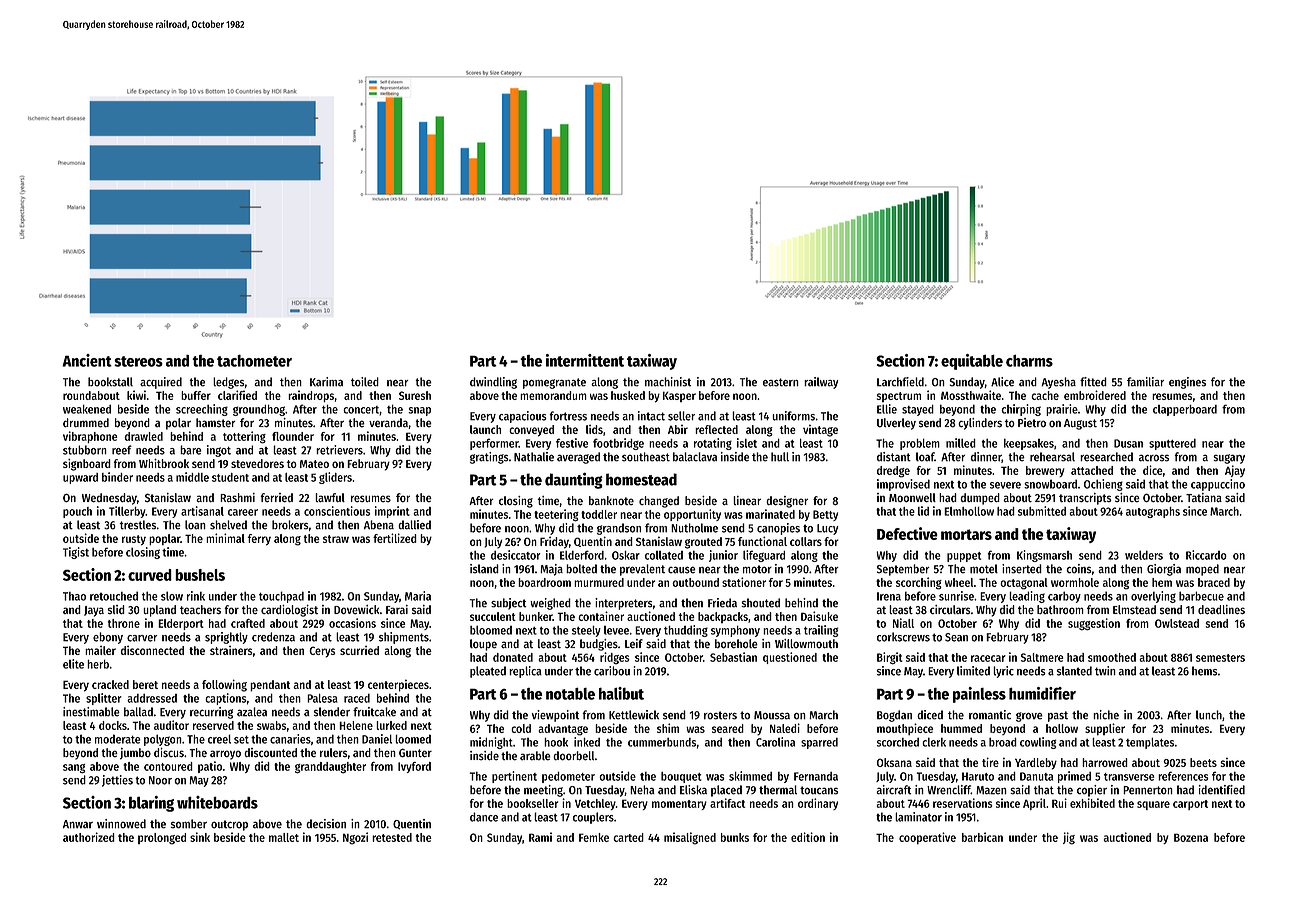 Image resolution: width=1308 pixels, height=924 pixels. Describe the element at coordinates (695, 582) in the image. I see `outbound` at that location.
